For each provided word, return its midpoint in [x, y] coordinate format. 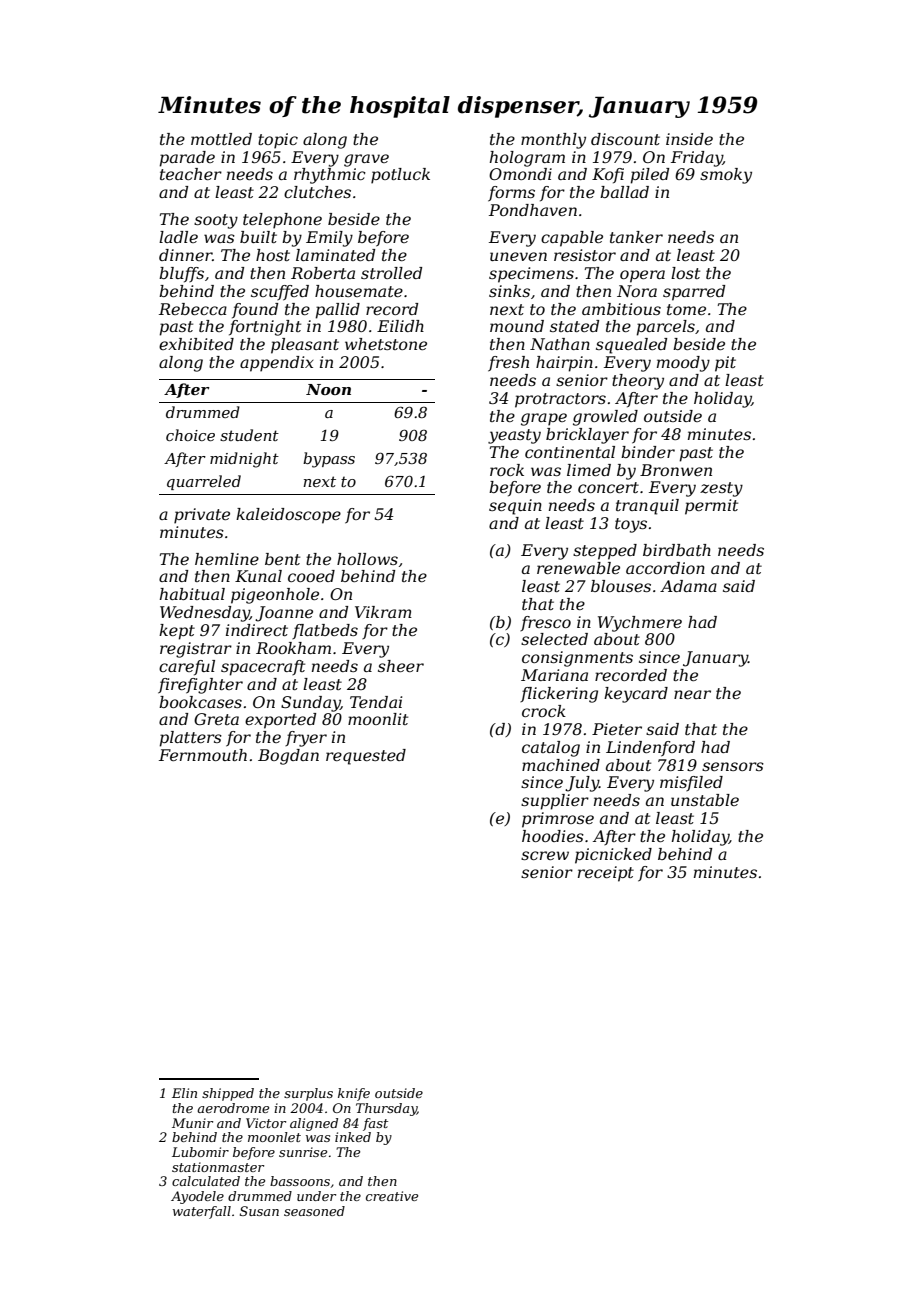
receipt [606, 874]
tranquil [647, 507]
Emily [329, 239]
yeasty [514, 436]
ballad [624, 192]
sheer [401, 666]
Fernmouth [203, 755]
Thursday [386, 1109]
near [692, 694]
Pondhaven [533, 210]
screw [545, 855]
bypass [329, 460]
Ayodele [197, 1197]
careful [187, 668]
